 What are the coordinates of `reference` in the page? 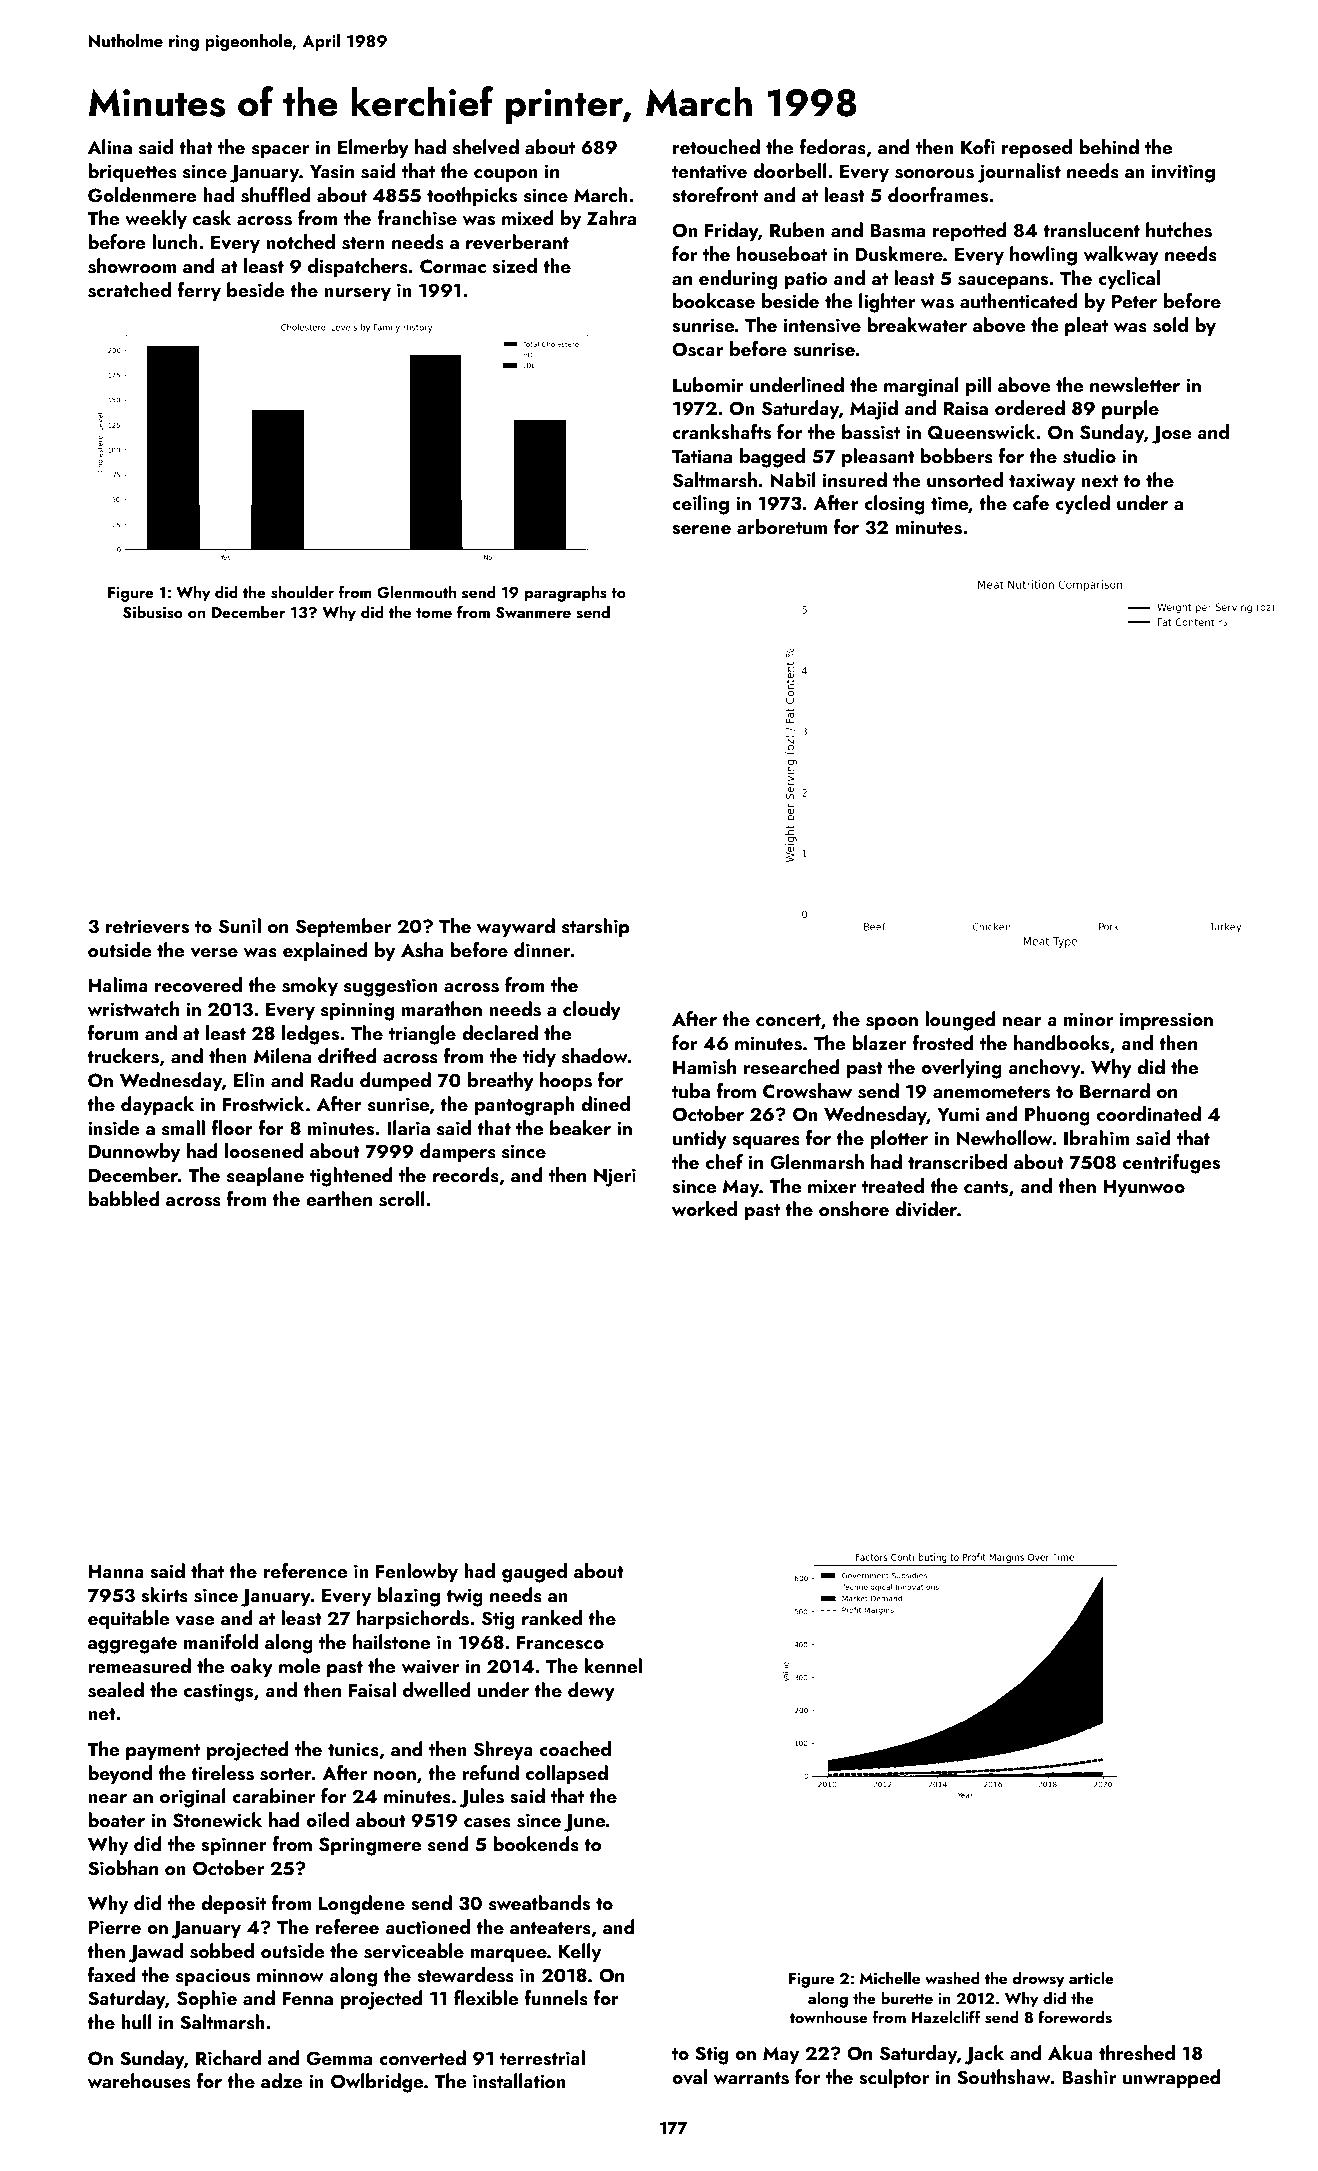 It's located at (305, 1570).
